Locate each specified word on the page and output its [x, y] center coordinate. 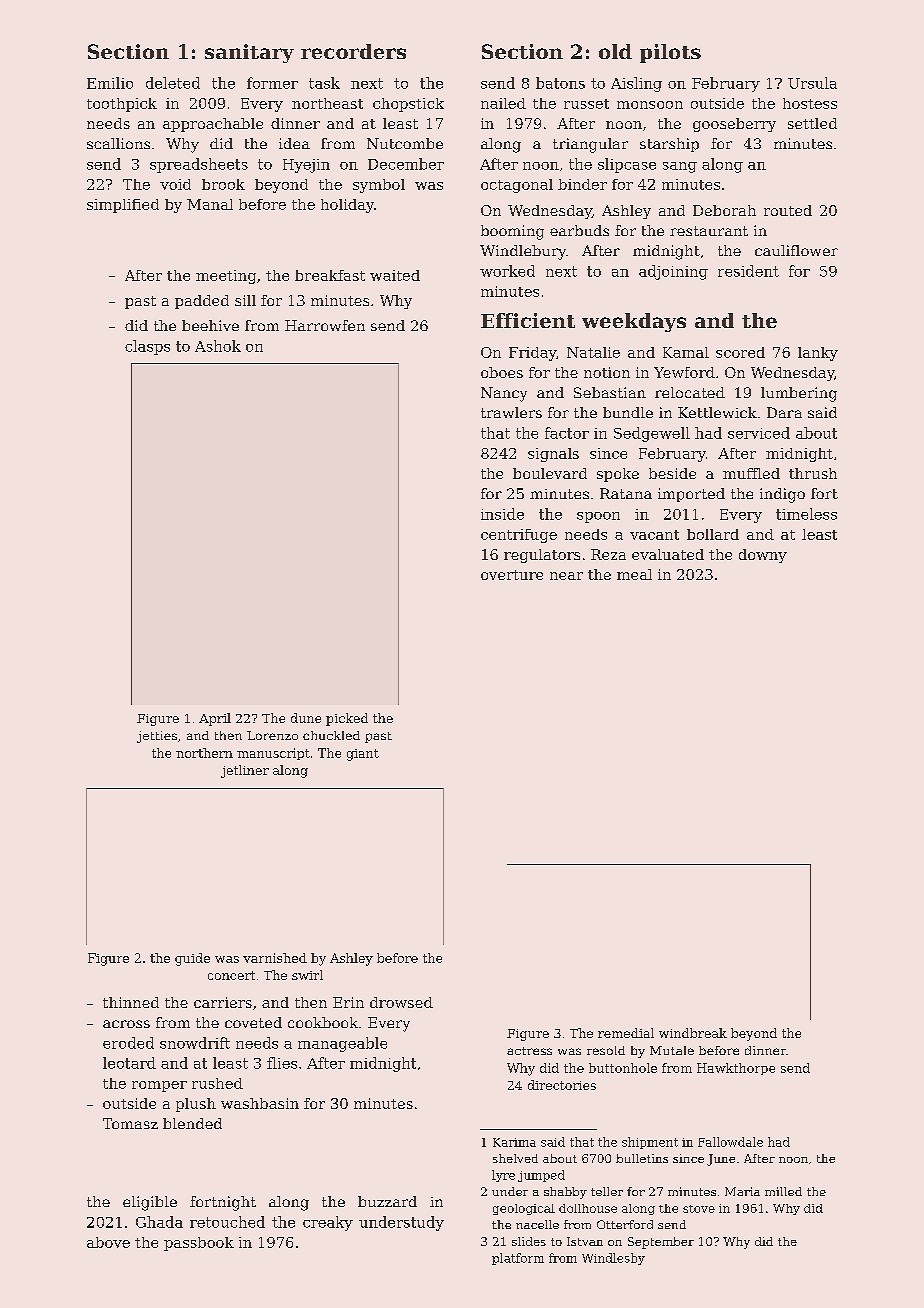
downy [763, 556]
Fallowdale [730, 1142]
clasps [147, 347]
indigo [782, 495]
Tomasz [130, 1123]
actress [529, 1051]
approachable [213, 125]
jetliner [245, 771]
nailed [503, 103]
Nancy [504, 394]
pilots [670, 53]
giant [363, 755]
